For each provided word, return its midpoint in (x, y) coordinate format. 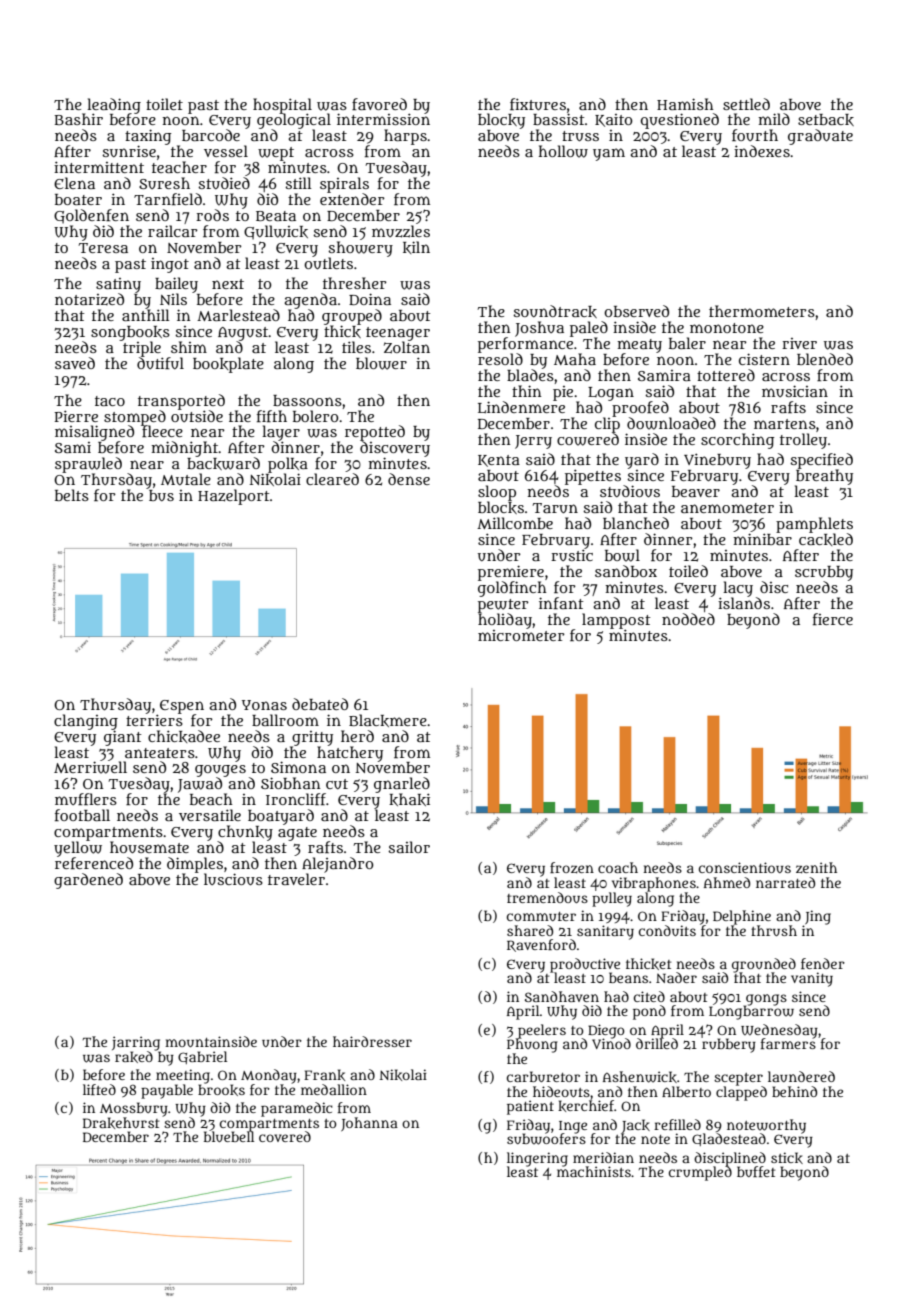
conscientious (745, 867)
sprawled (88, 465)
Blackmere (388, 720)
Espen (182, 707)
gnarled (402, 785)
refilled (677, 1124)
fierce (833, 619)
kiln (416, 247)
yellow (78, 849)
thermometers (762, 311)
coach (618, 867)
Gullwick (276, 232)
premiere (511, 573)
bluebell (229, 1137)
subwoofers (546, 1139)
